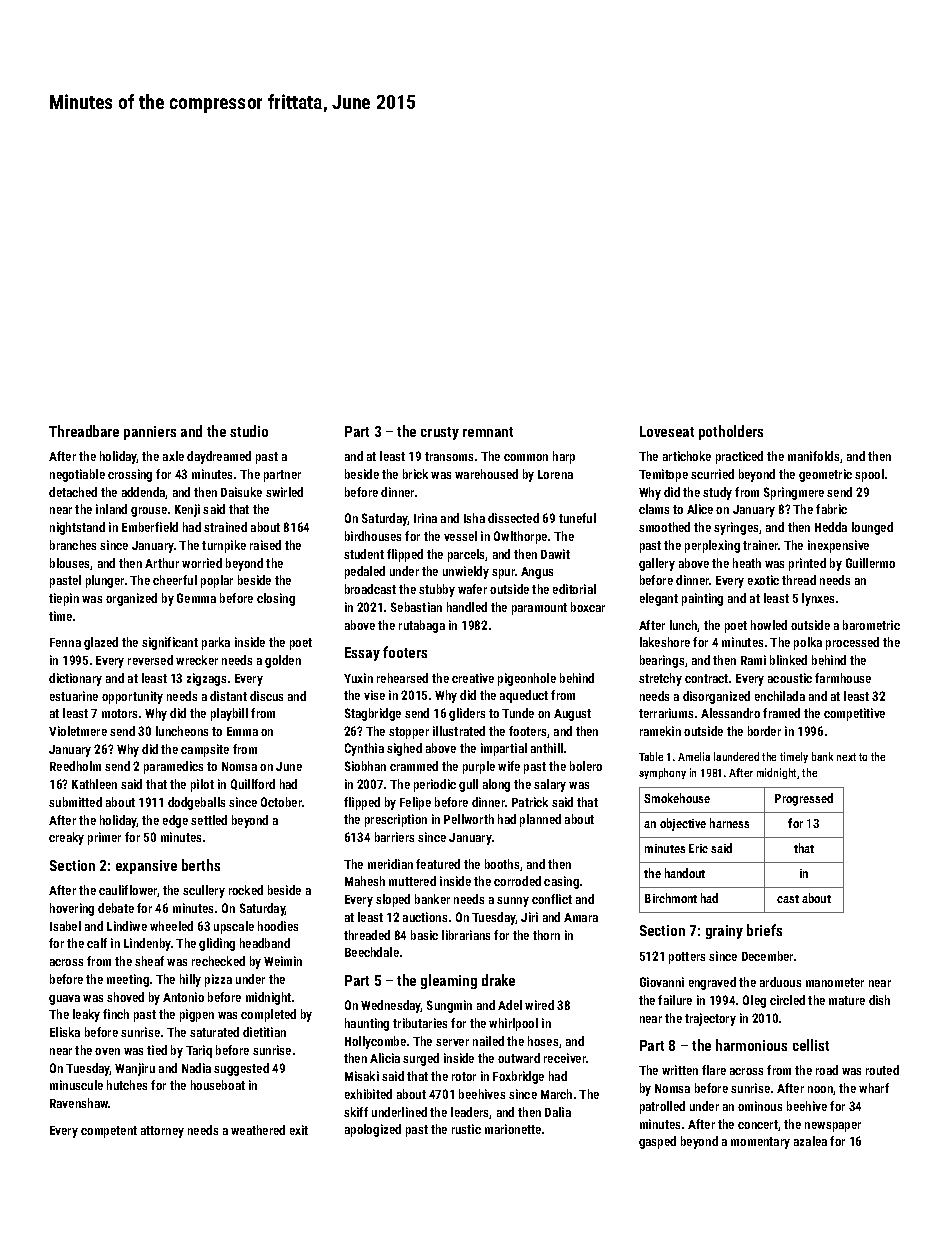 The height and width of the page is (1233, 952). What do you see at coordinates (683, 824) in the page?
I see `objective` at bounding box center [683, 824].
